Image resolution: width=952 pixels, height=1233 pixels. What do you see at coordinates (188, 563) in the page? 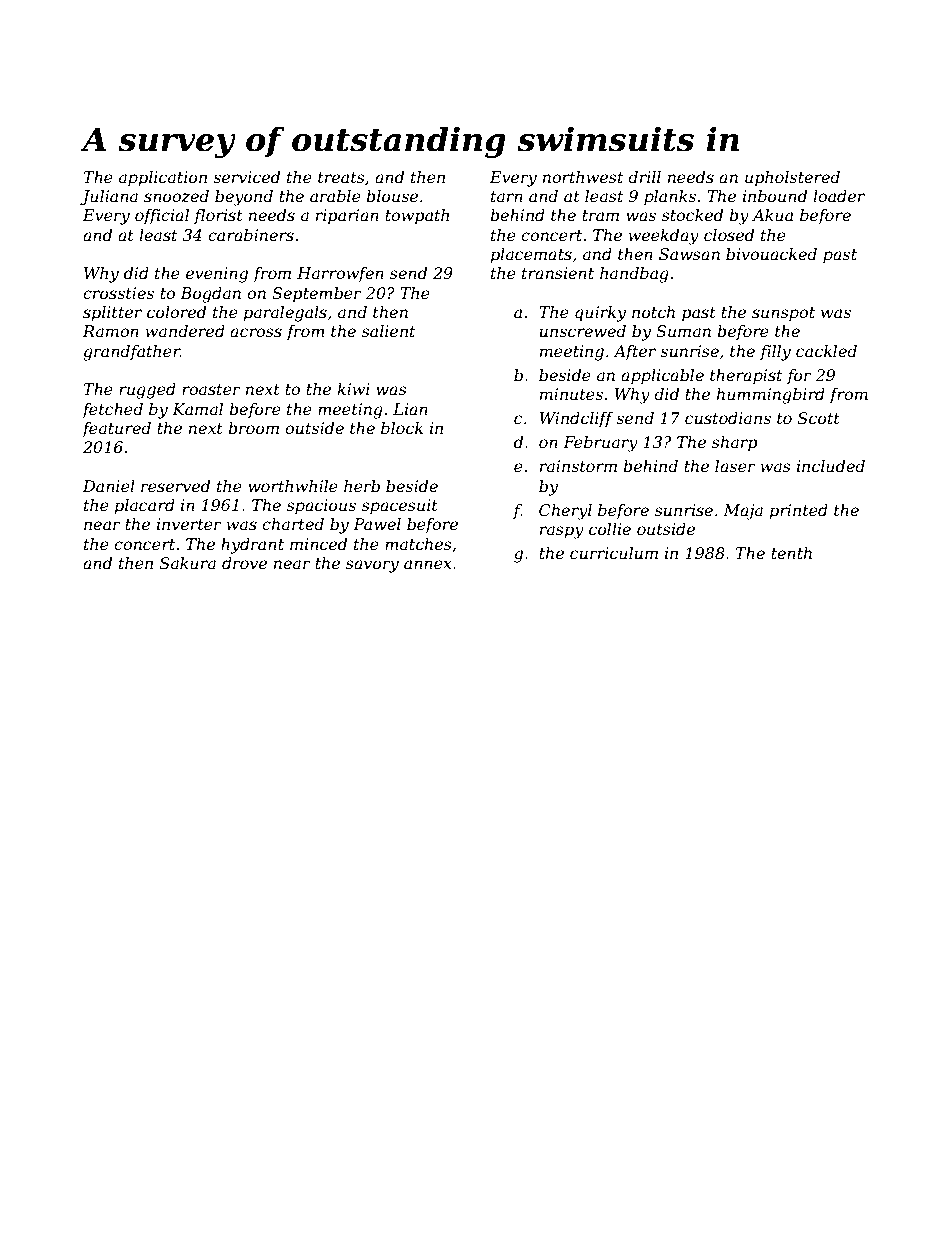
I see `Sakura` at bounding box center [188, 563].
